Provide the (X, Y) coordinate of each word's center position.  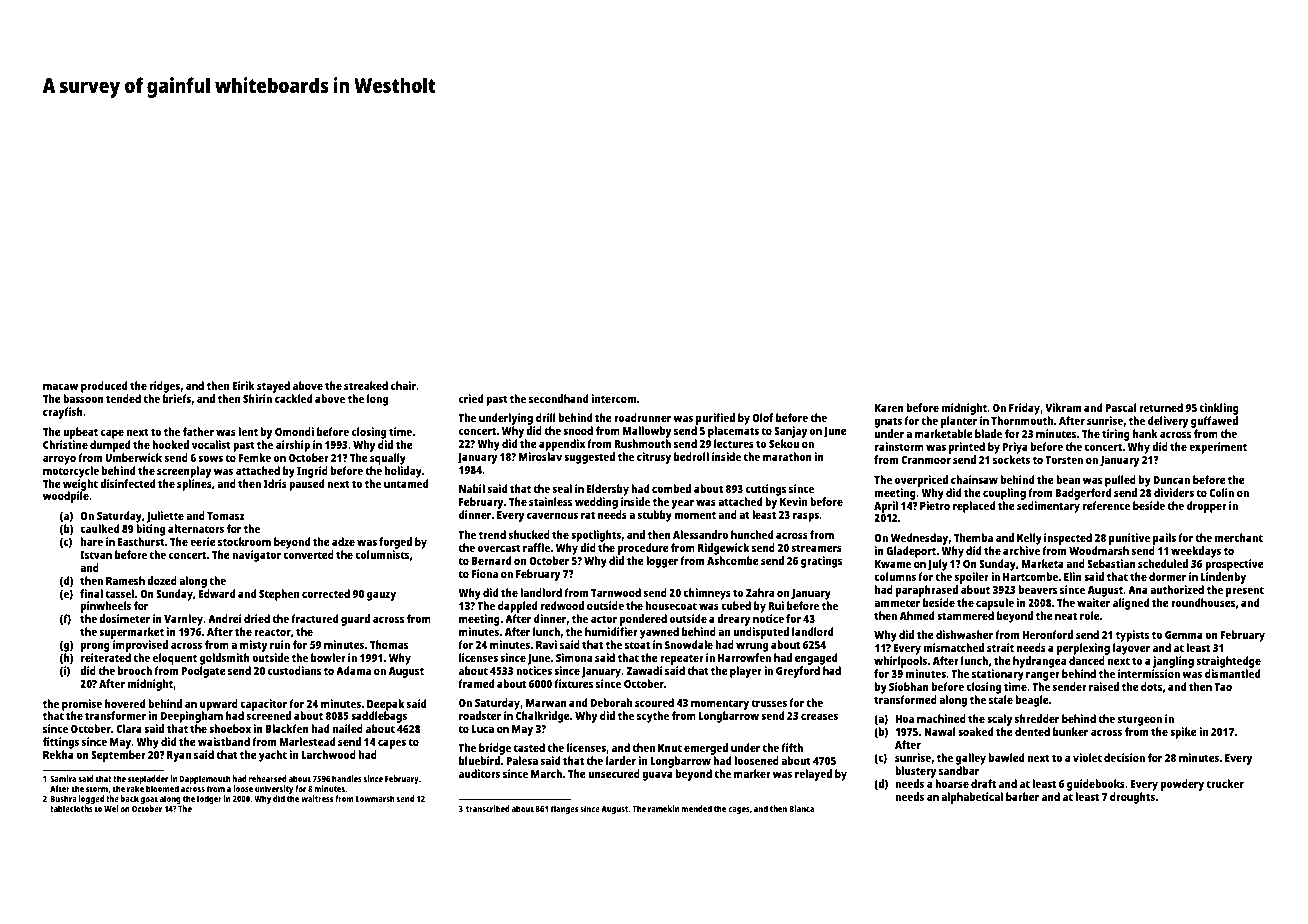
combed (671, 488)
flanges (564, 809)
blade (988, 433)
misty (253, 646)
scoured (654, 702)
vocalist (211, 444)
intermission (1149, 673)
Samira (63, 778)
